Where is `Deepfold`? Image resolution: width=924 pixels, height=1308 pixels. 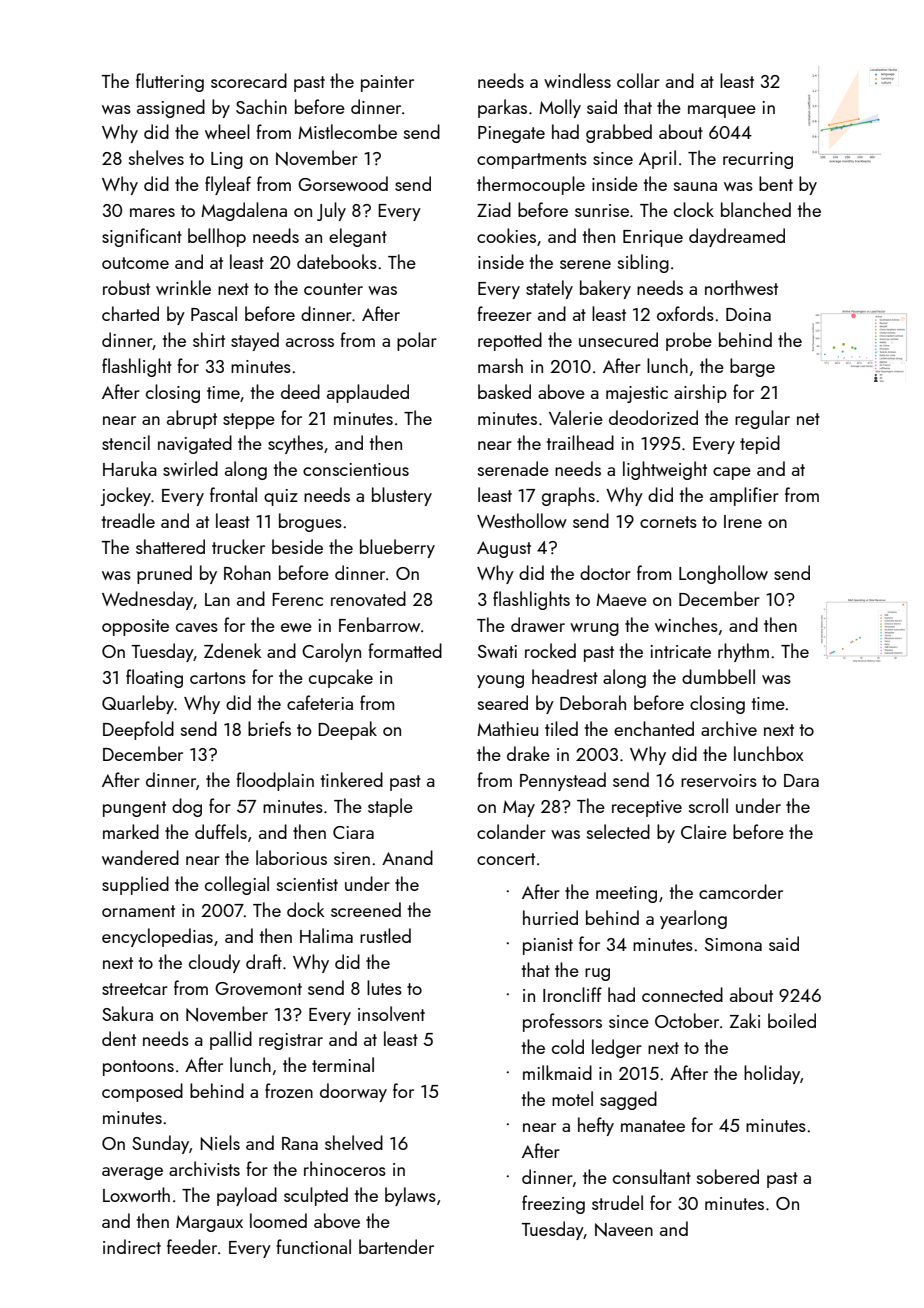 Deepfold is located at coordinates (138, 730).
